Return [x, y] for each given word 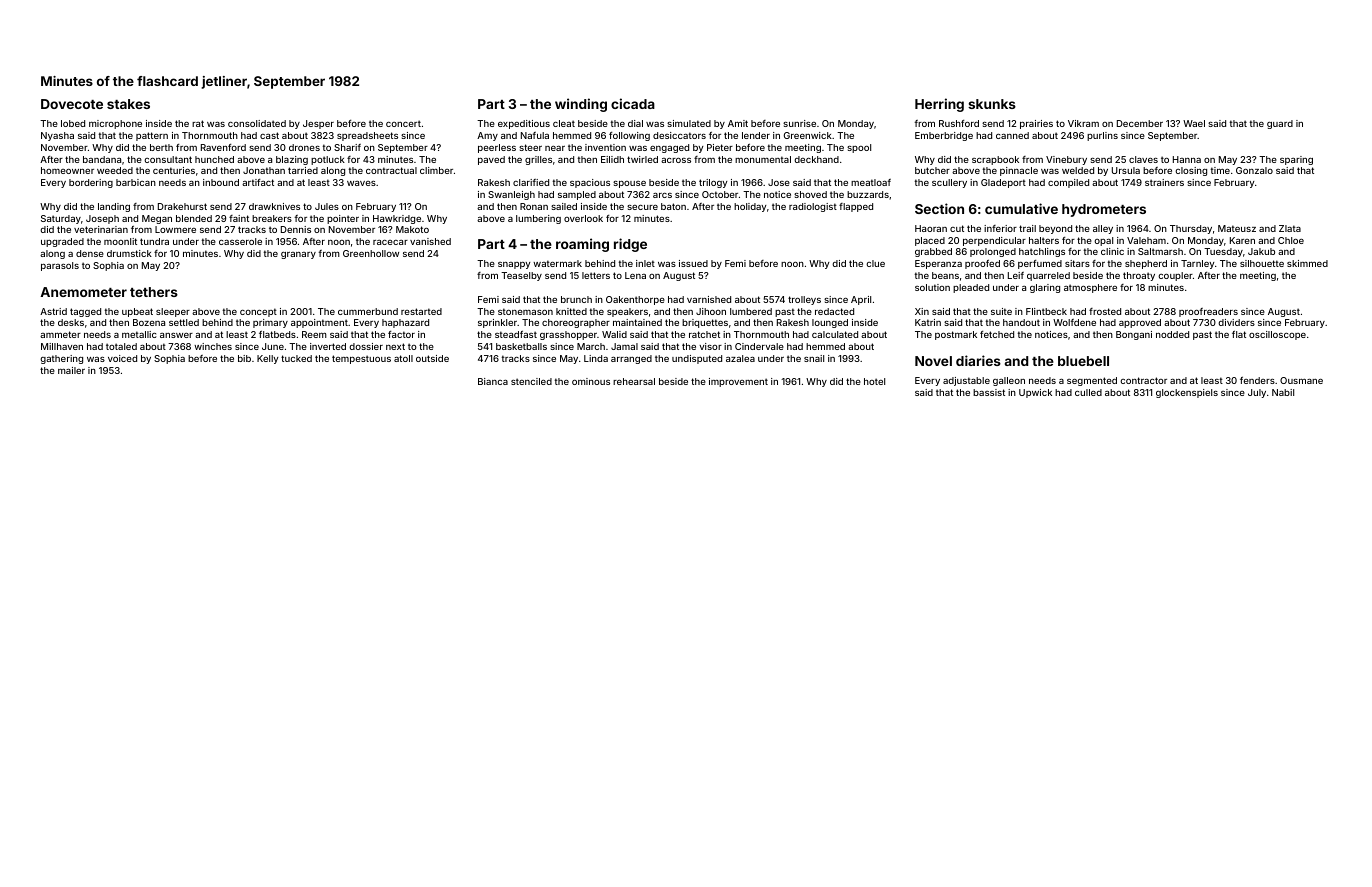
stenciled [531, 381]
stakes [128, 104]
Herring [939, 105]
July [1257, 393]
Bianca [493, 381]
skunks [992, 104]
